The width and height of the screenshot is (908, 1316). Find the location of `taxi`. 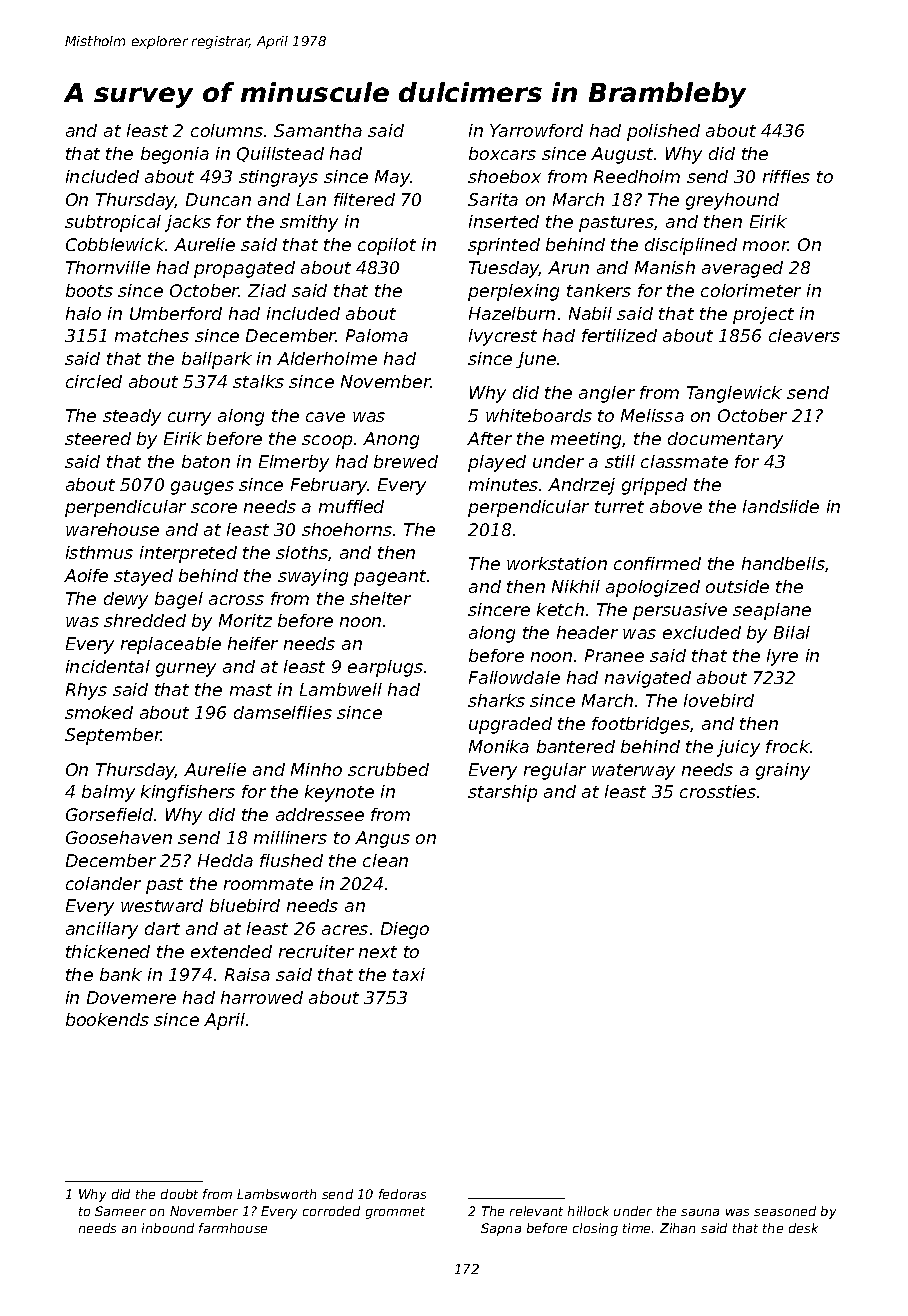

taxi is located at coordinates (409, 974).
